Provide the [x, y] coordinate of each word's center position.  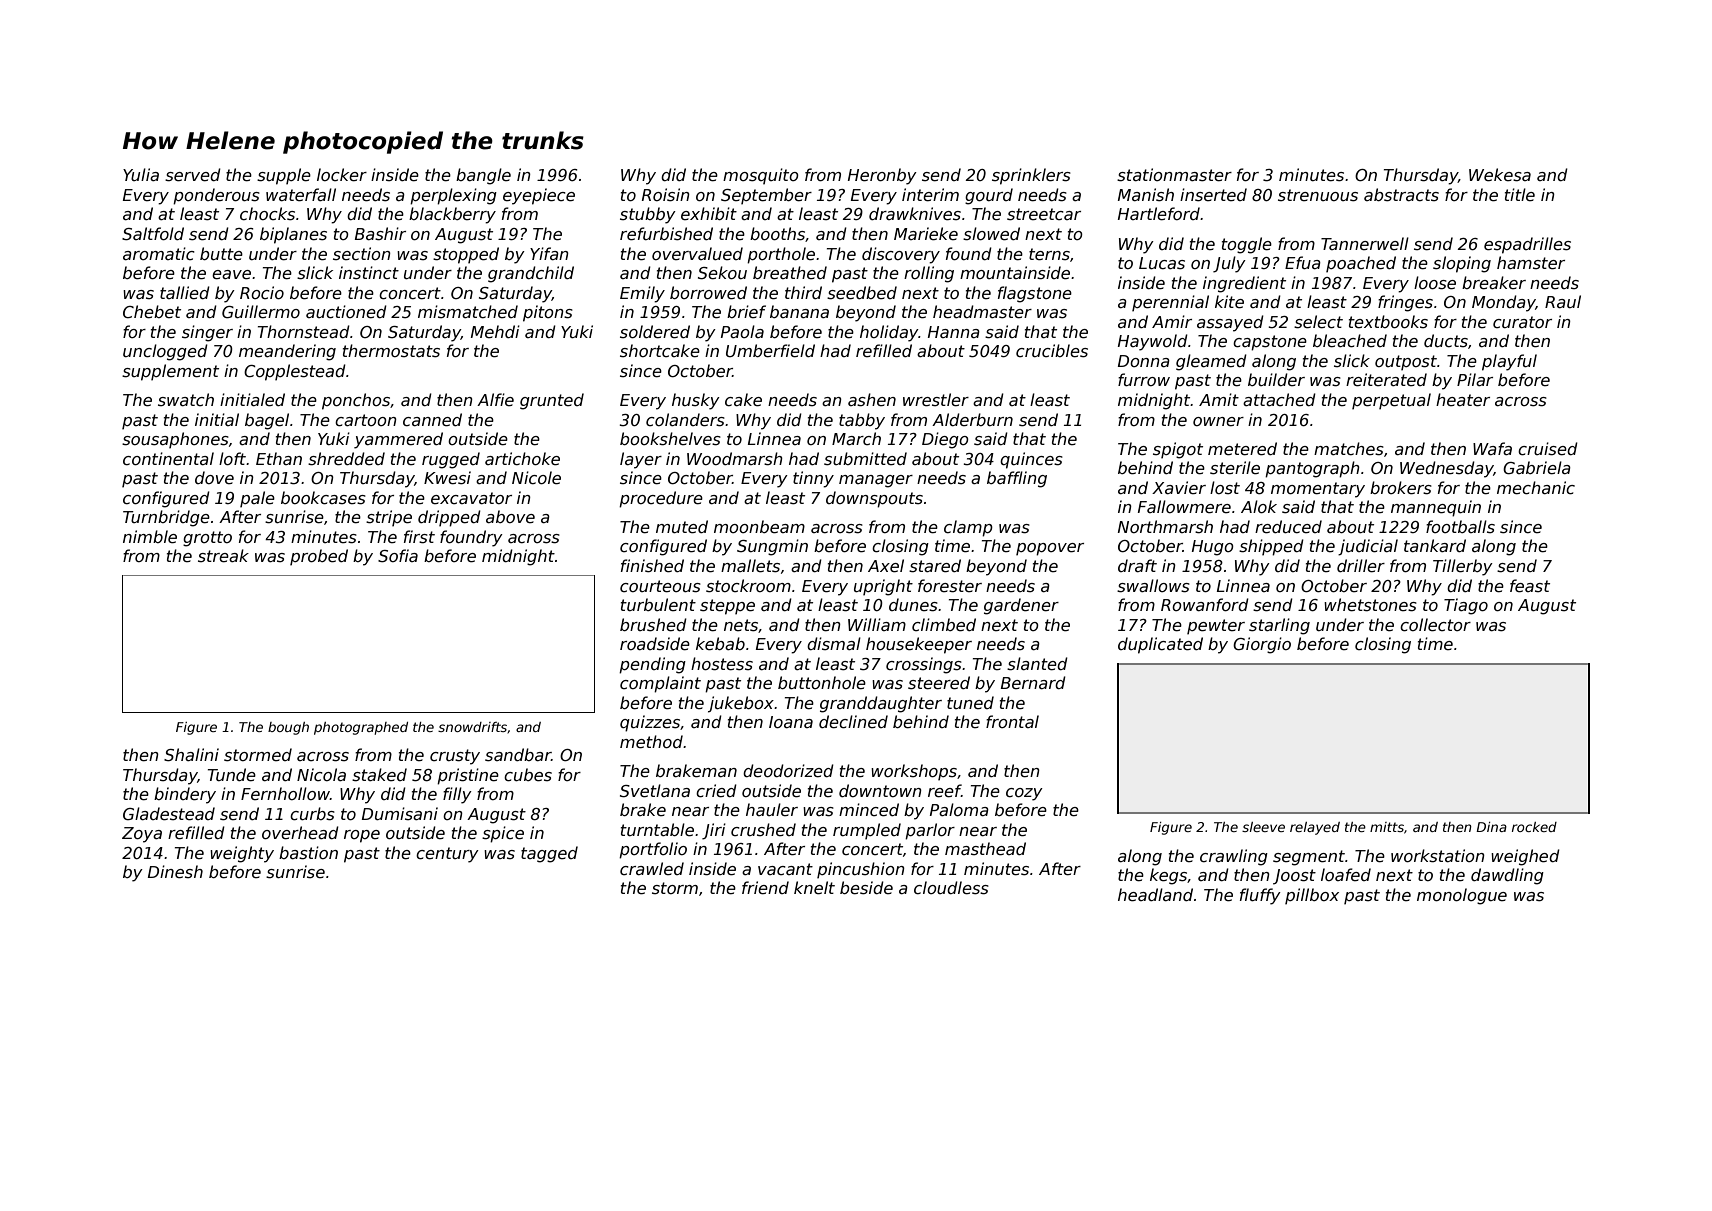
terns [1049, 254]
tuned [970, 702]
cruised [1548, 449]
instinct [369, 273]
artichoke [522, 459]
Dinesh [175, 872]
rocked [1534, 827]
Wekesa [1500, 175]
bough [288, 728]
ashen [872, 400]
